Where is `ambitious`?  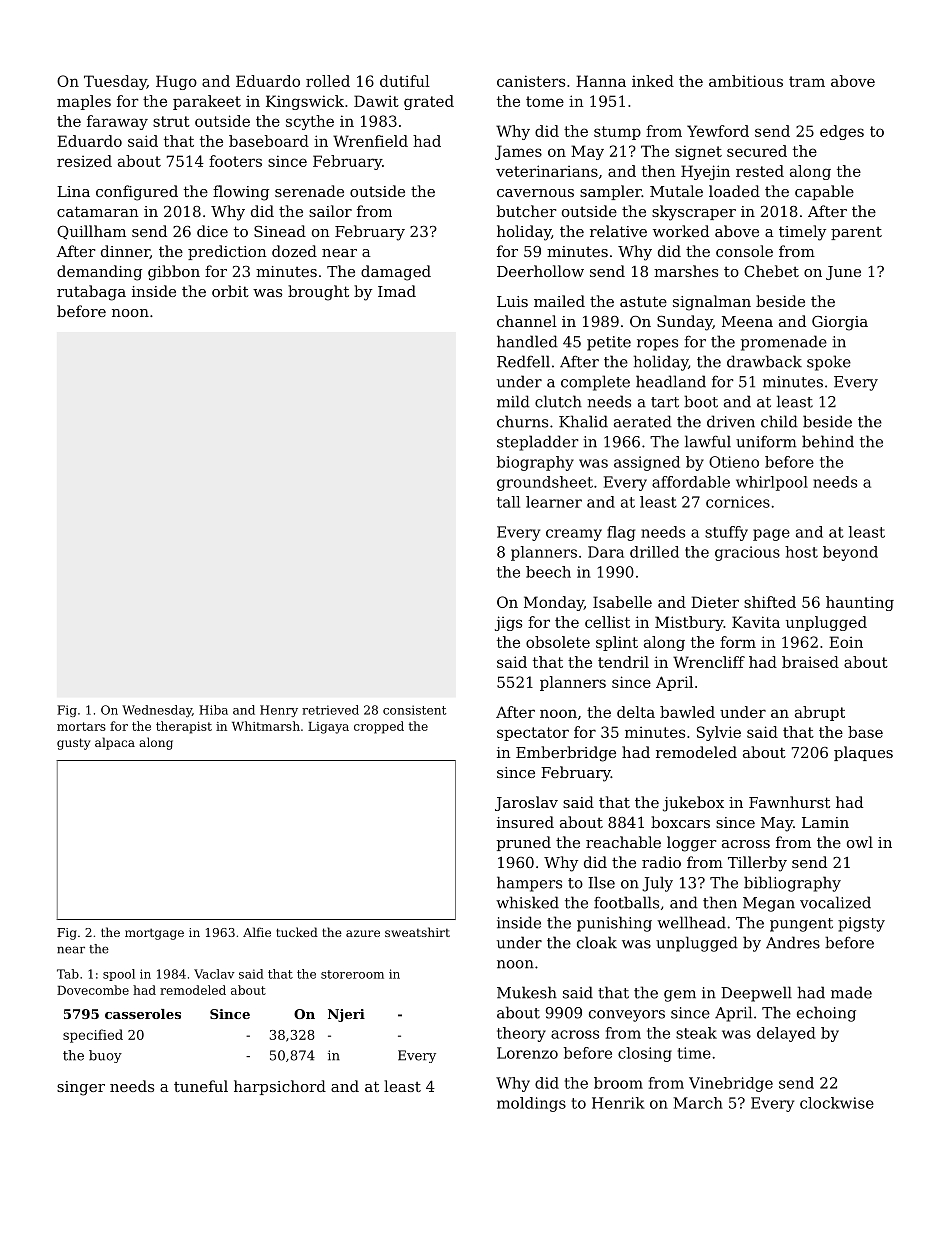
ambitious is located at coordinates (746, 81).
